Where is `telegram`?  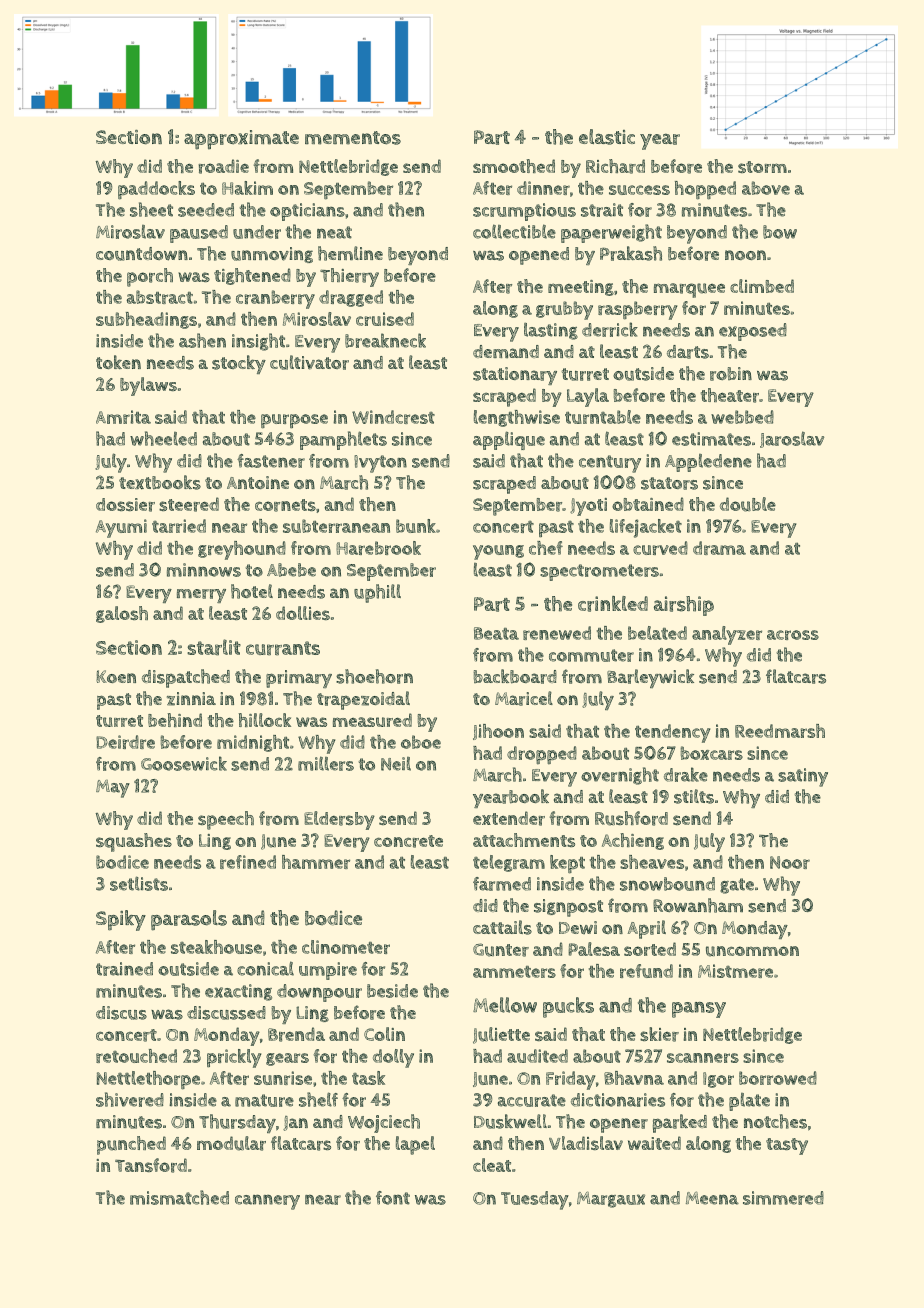 telegram is located at coordinates (509, 863).
